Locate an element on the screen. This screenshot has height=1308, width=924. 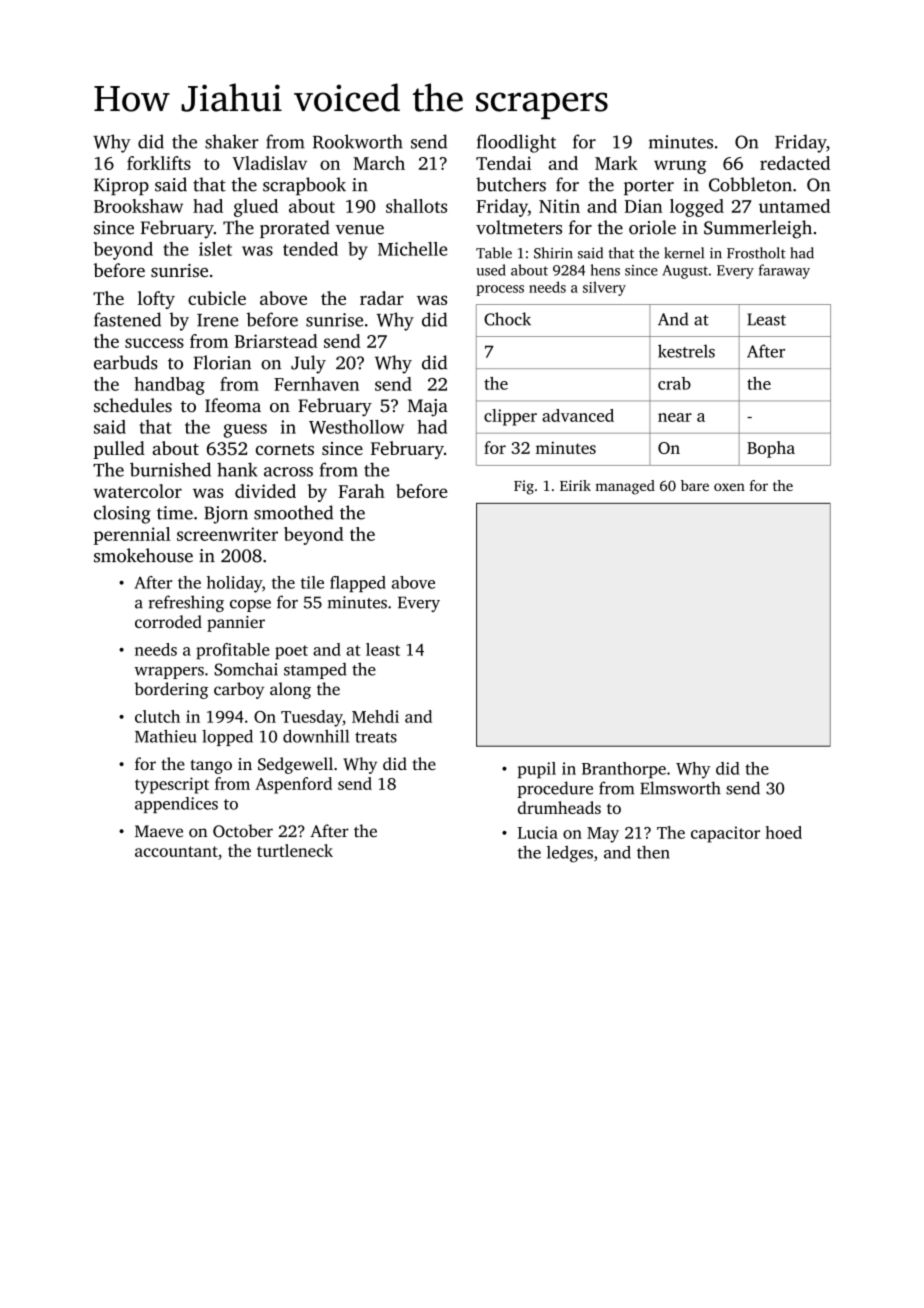
near is located at coordinates (675, 417).
